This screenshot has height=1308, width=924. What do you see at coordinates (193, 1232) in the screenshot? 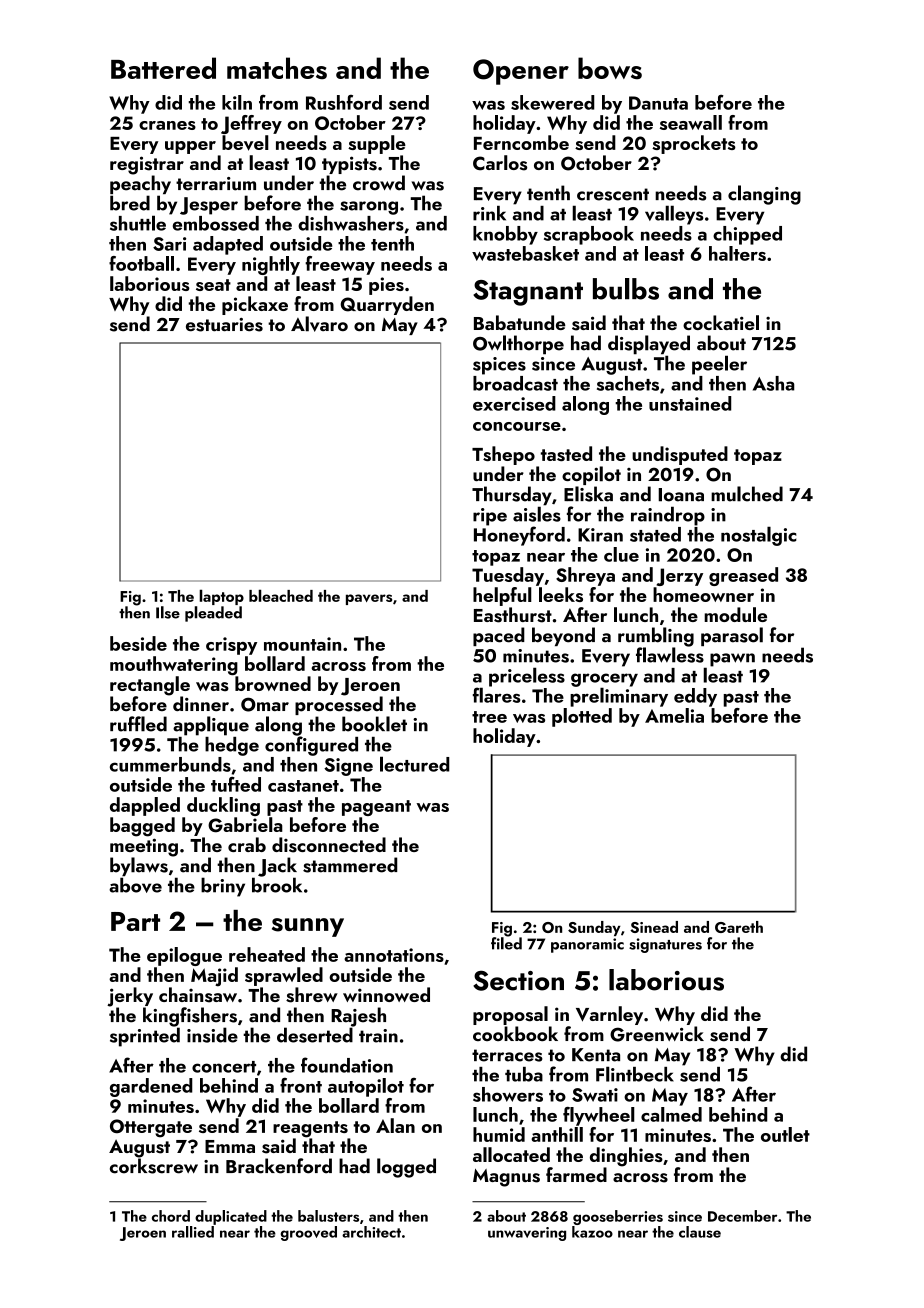
I see `rallied` at bounding box center [193, 1232].
